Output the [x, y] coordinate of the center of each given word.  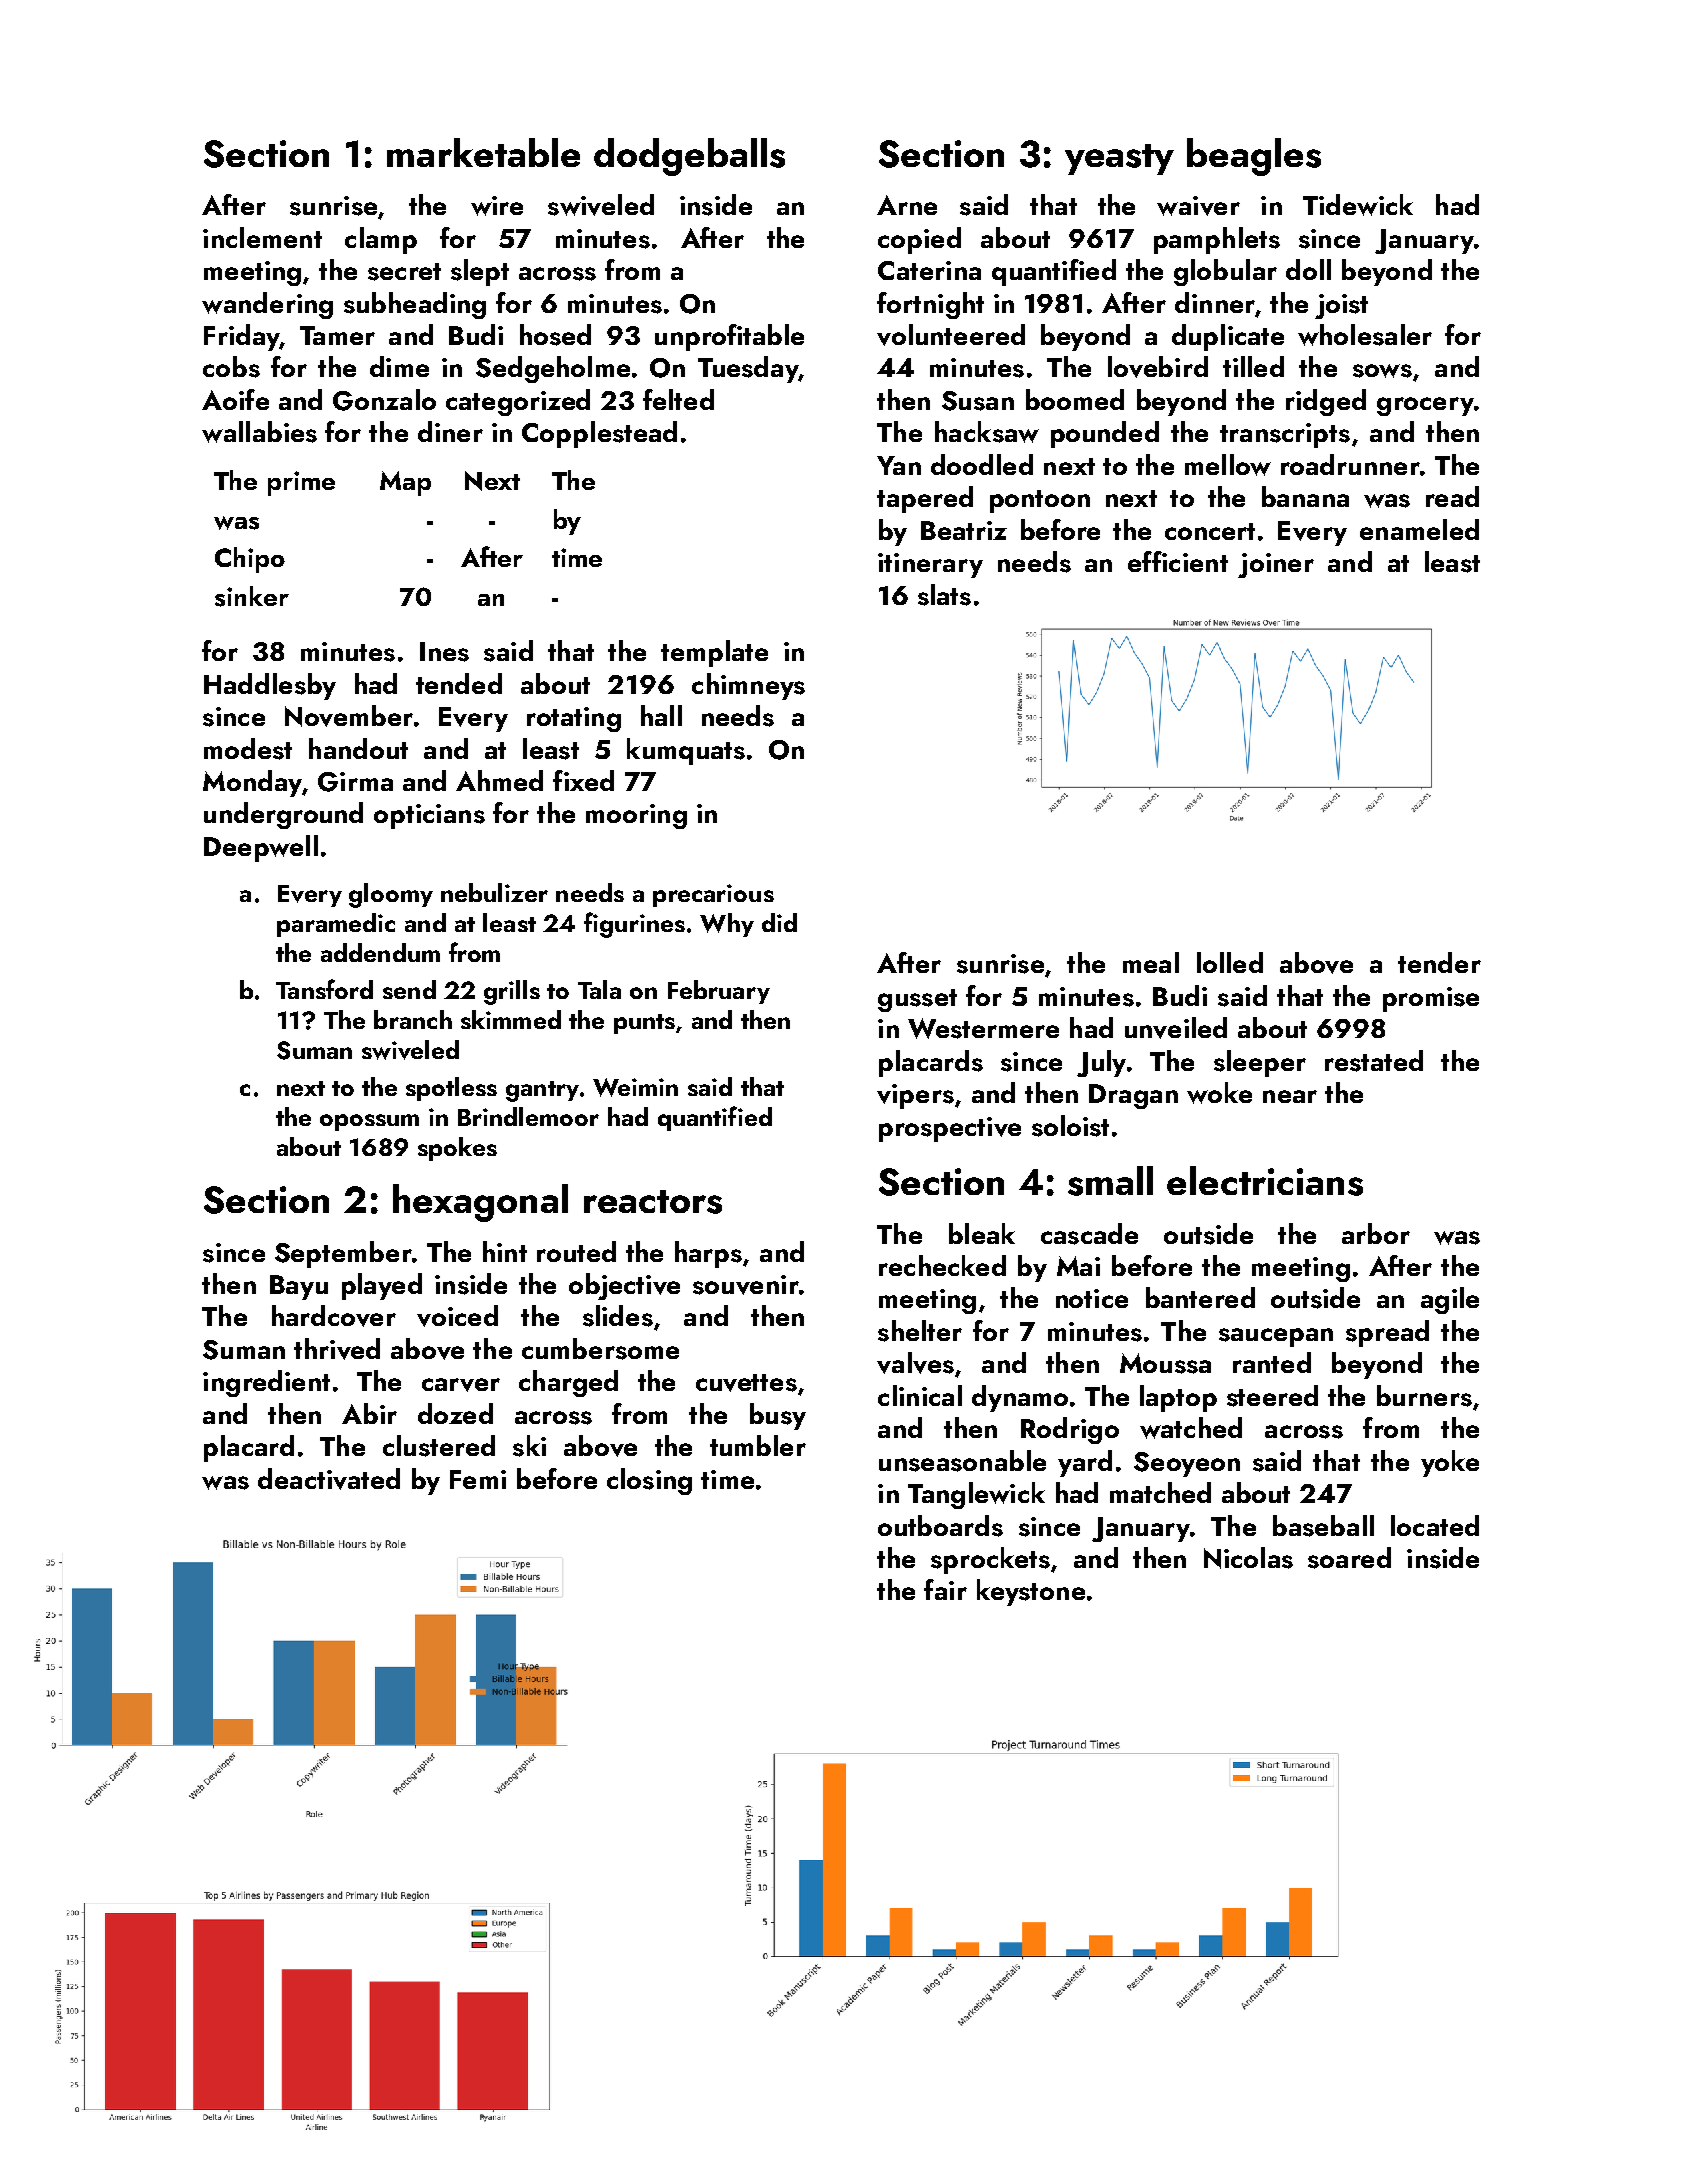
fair [945, 1589]
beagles [1254, 157]
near [1290, 1096]
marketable [483, 152]
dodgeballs [689, 157]
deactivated [329, 1479]
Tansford [324, 989]
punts [644, 1024]
